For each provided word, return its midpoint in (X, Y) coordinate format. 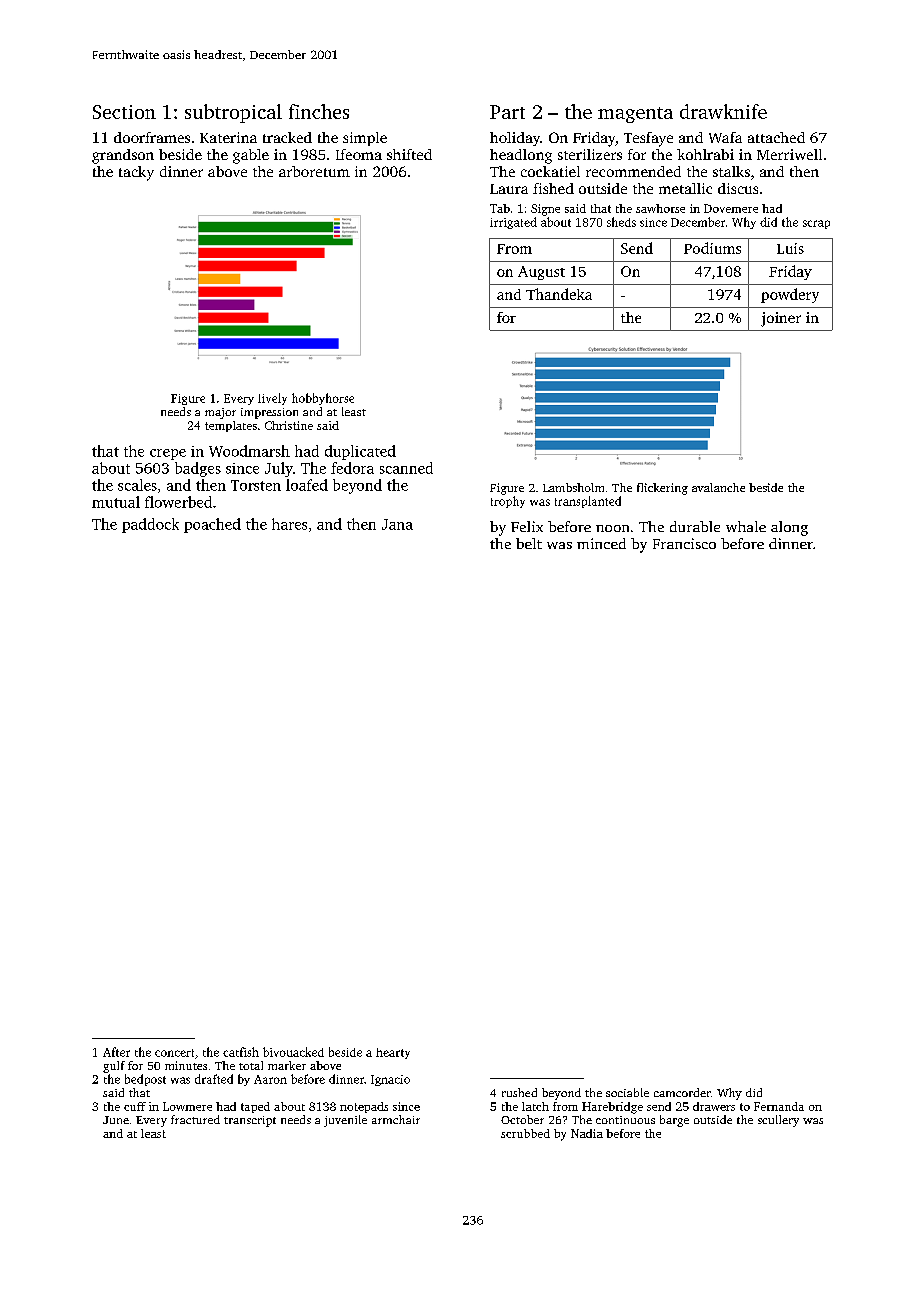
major (220, 413)
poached (212, 525)
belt (529, 543)
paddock (150, 525)
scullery (778, 1121)
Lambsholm (573, 487)
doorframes (152, 137)
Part (507, 112)
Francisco (684, 543)
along (789, 528)
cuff (135, 1106)
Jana (397, 524)
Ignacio (390, 1080)
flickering (662, 489)
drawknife (723, 111)
